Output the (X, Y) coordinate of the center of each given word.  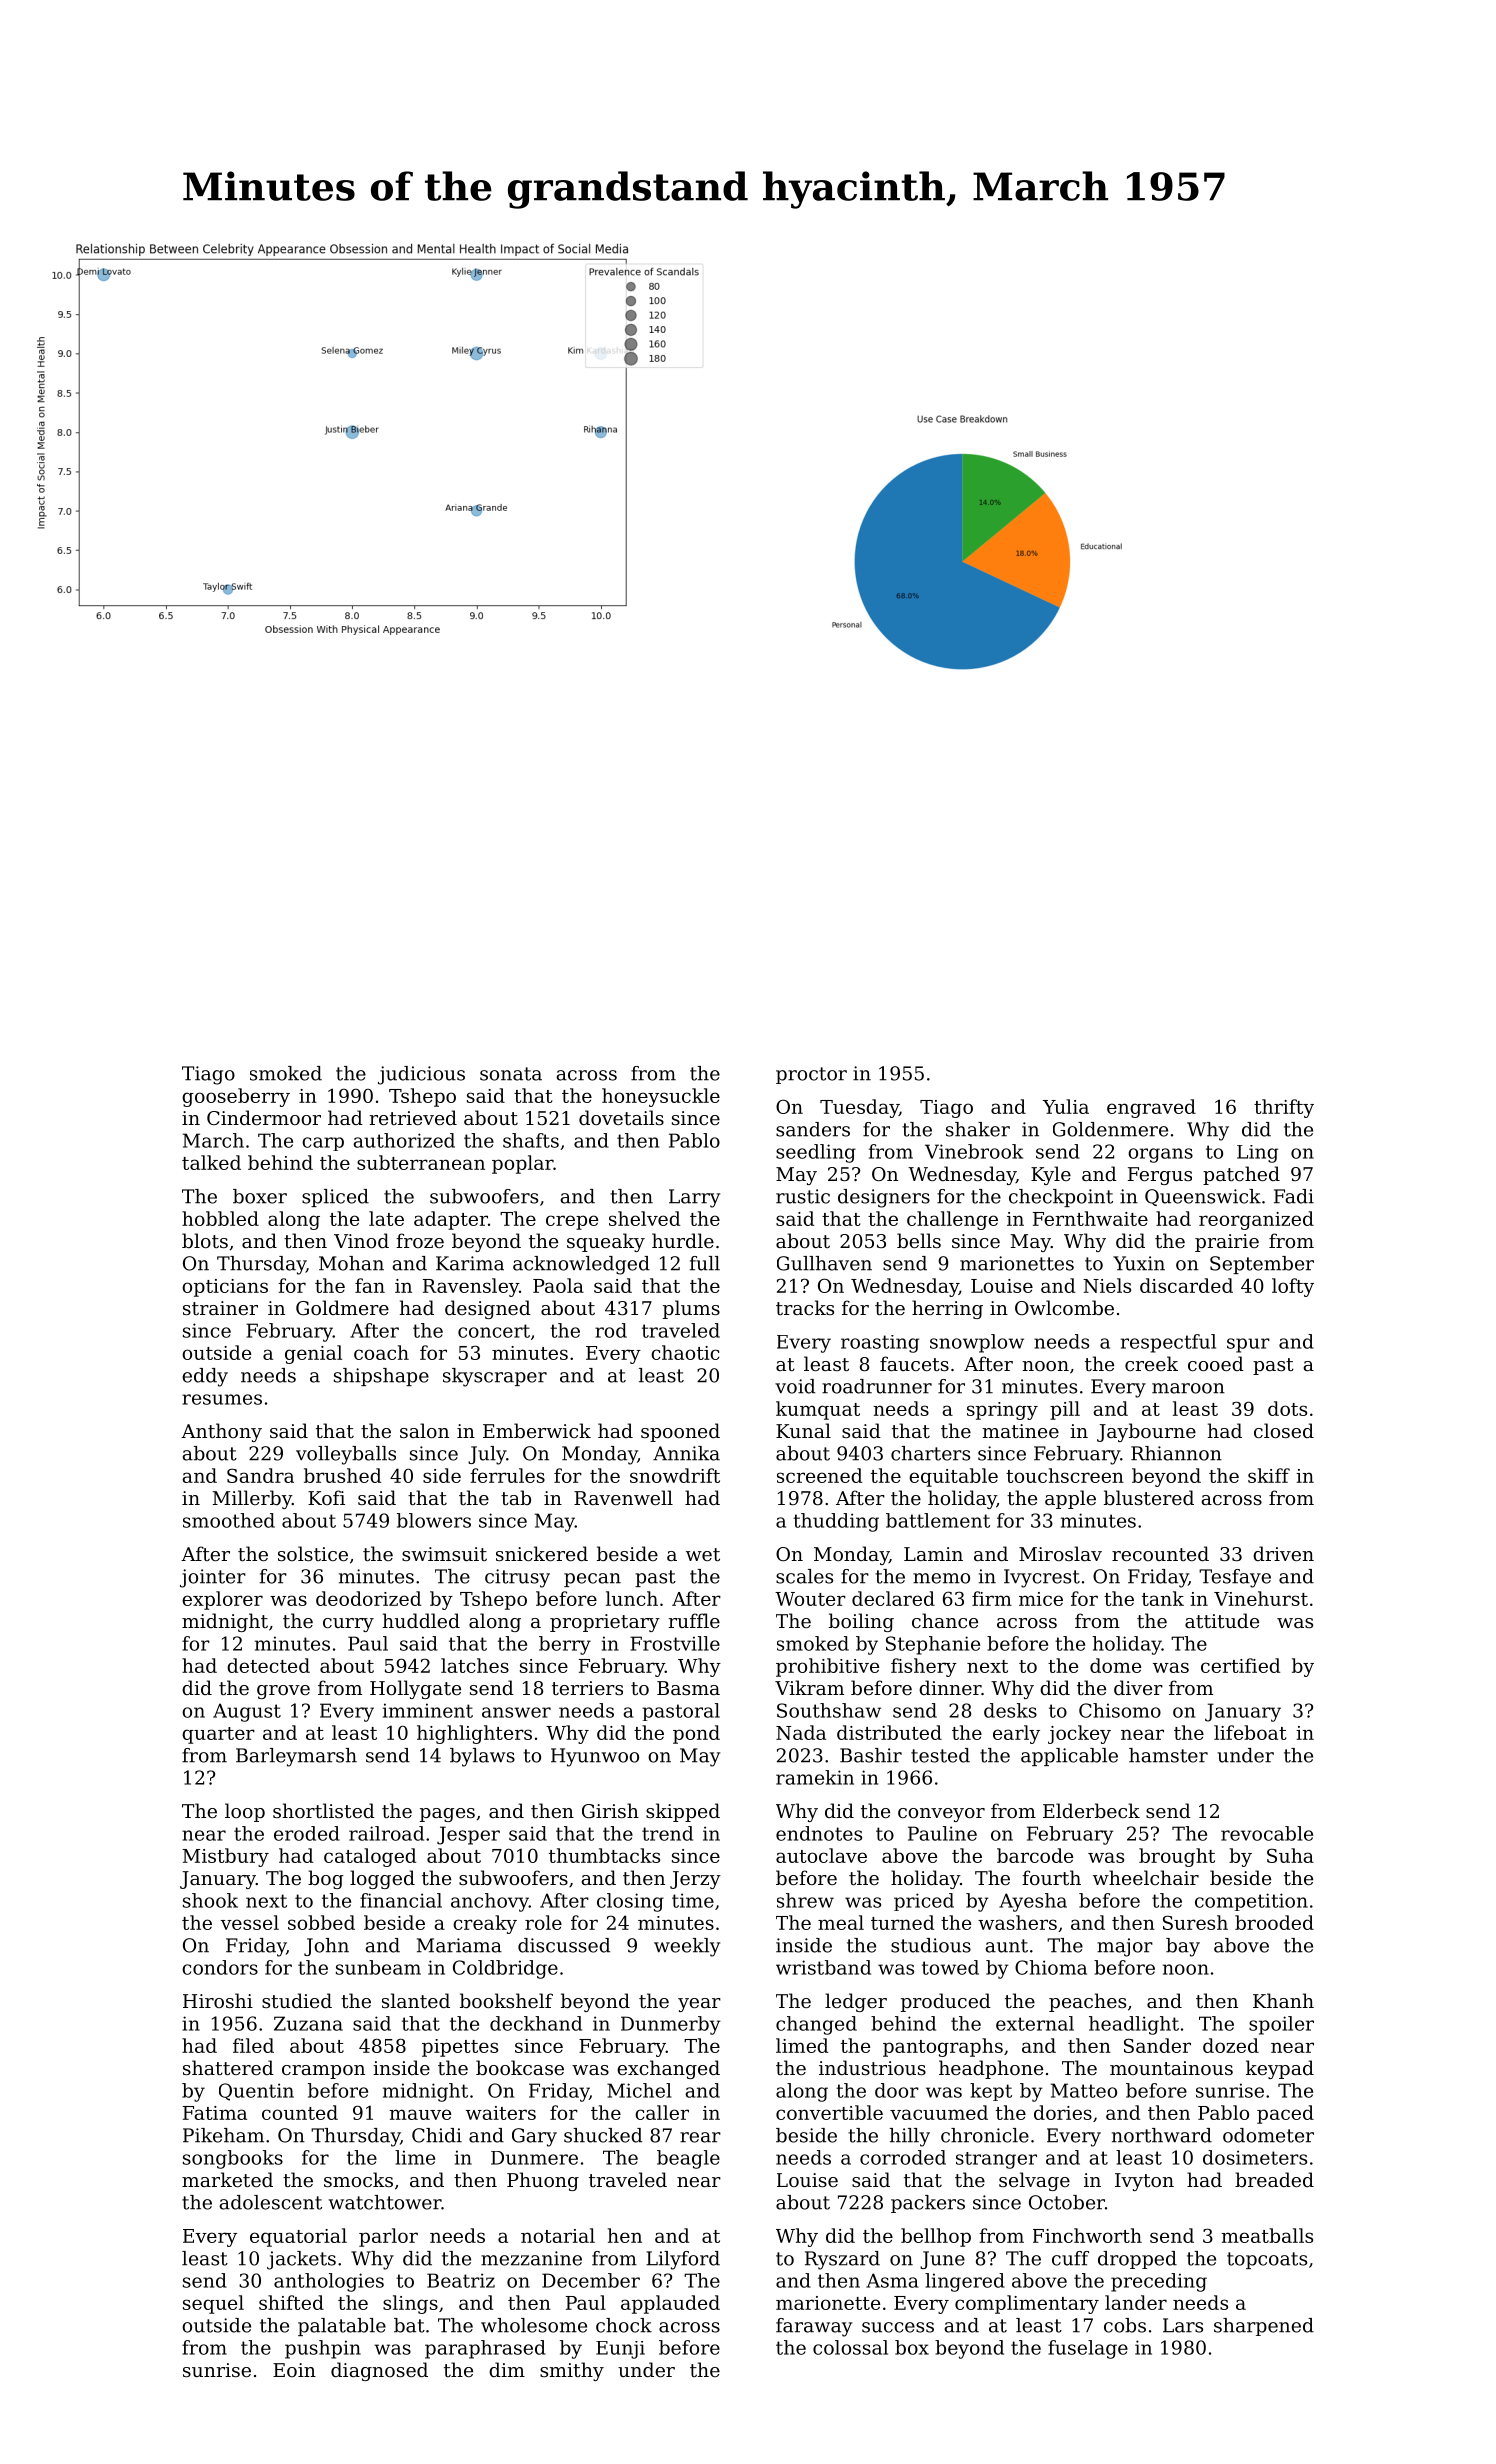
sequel (213, 2304)
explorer (222, 1600)
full (705, 1263)
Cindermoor (264, 1117)
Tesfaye (1235, 1578)
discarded (1186, 1285)
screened (819, 1475)
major (1125, 1947)
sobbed (321, 1922)
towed (950, 1967)
